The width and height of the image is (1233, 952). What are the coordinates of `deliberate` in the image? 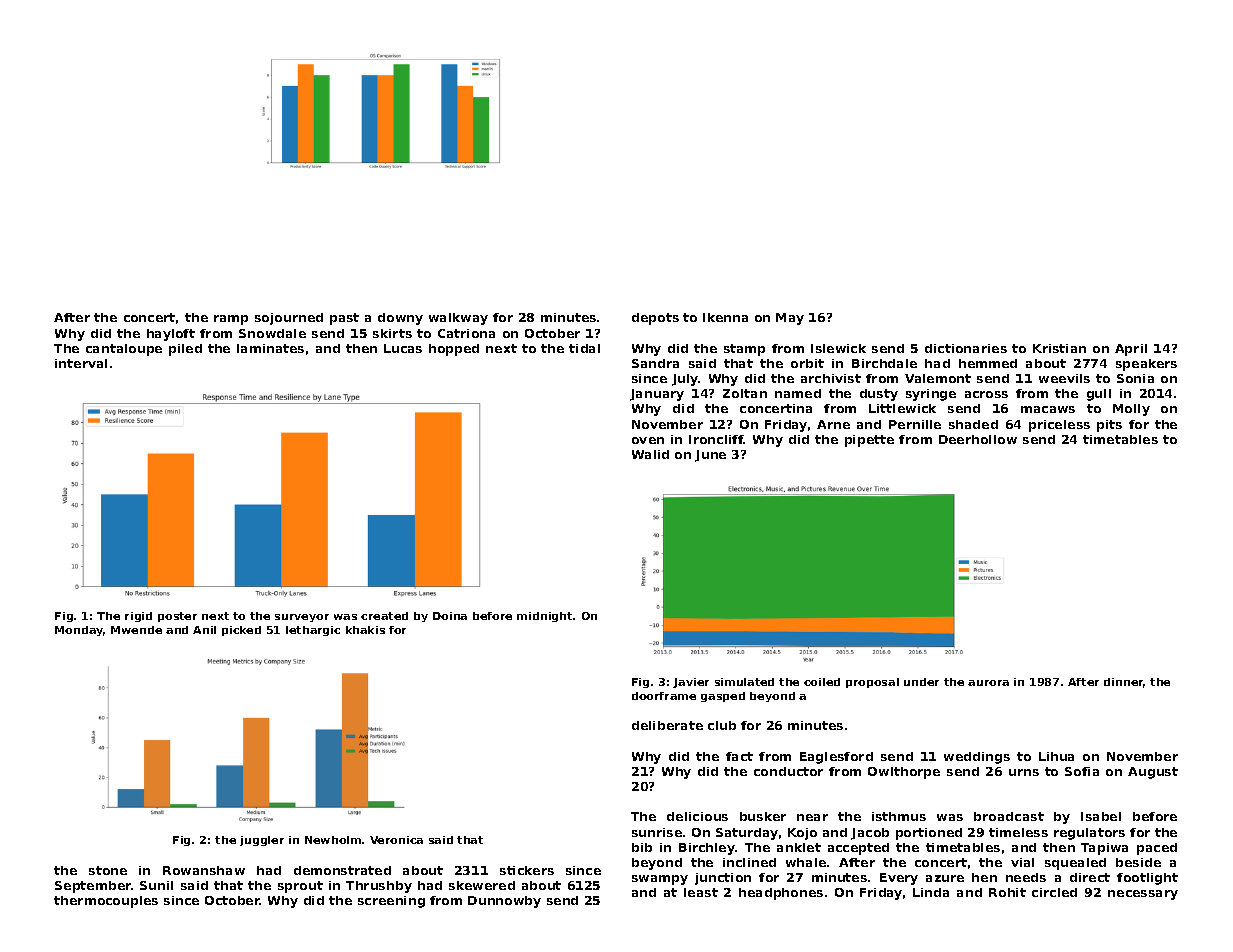 It's located at (667, 725).
